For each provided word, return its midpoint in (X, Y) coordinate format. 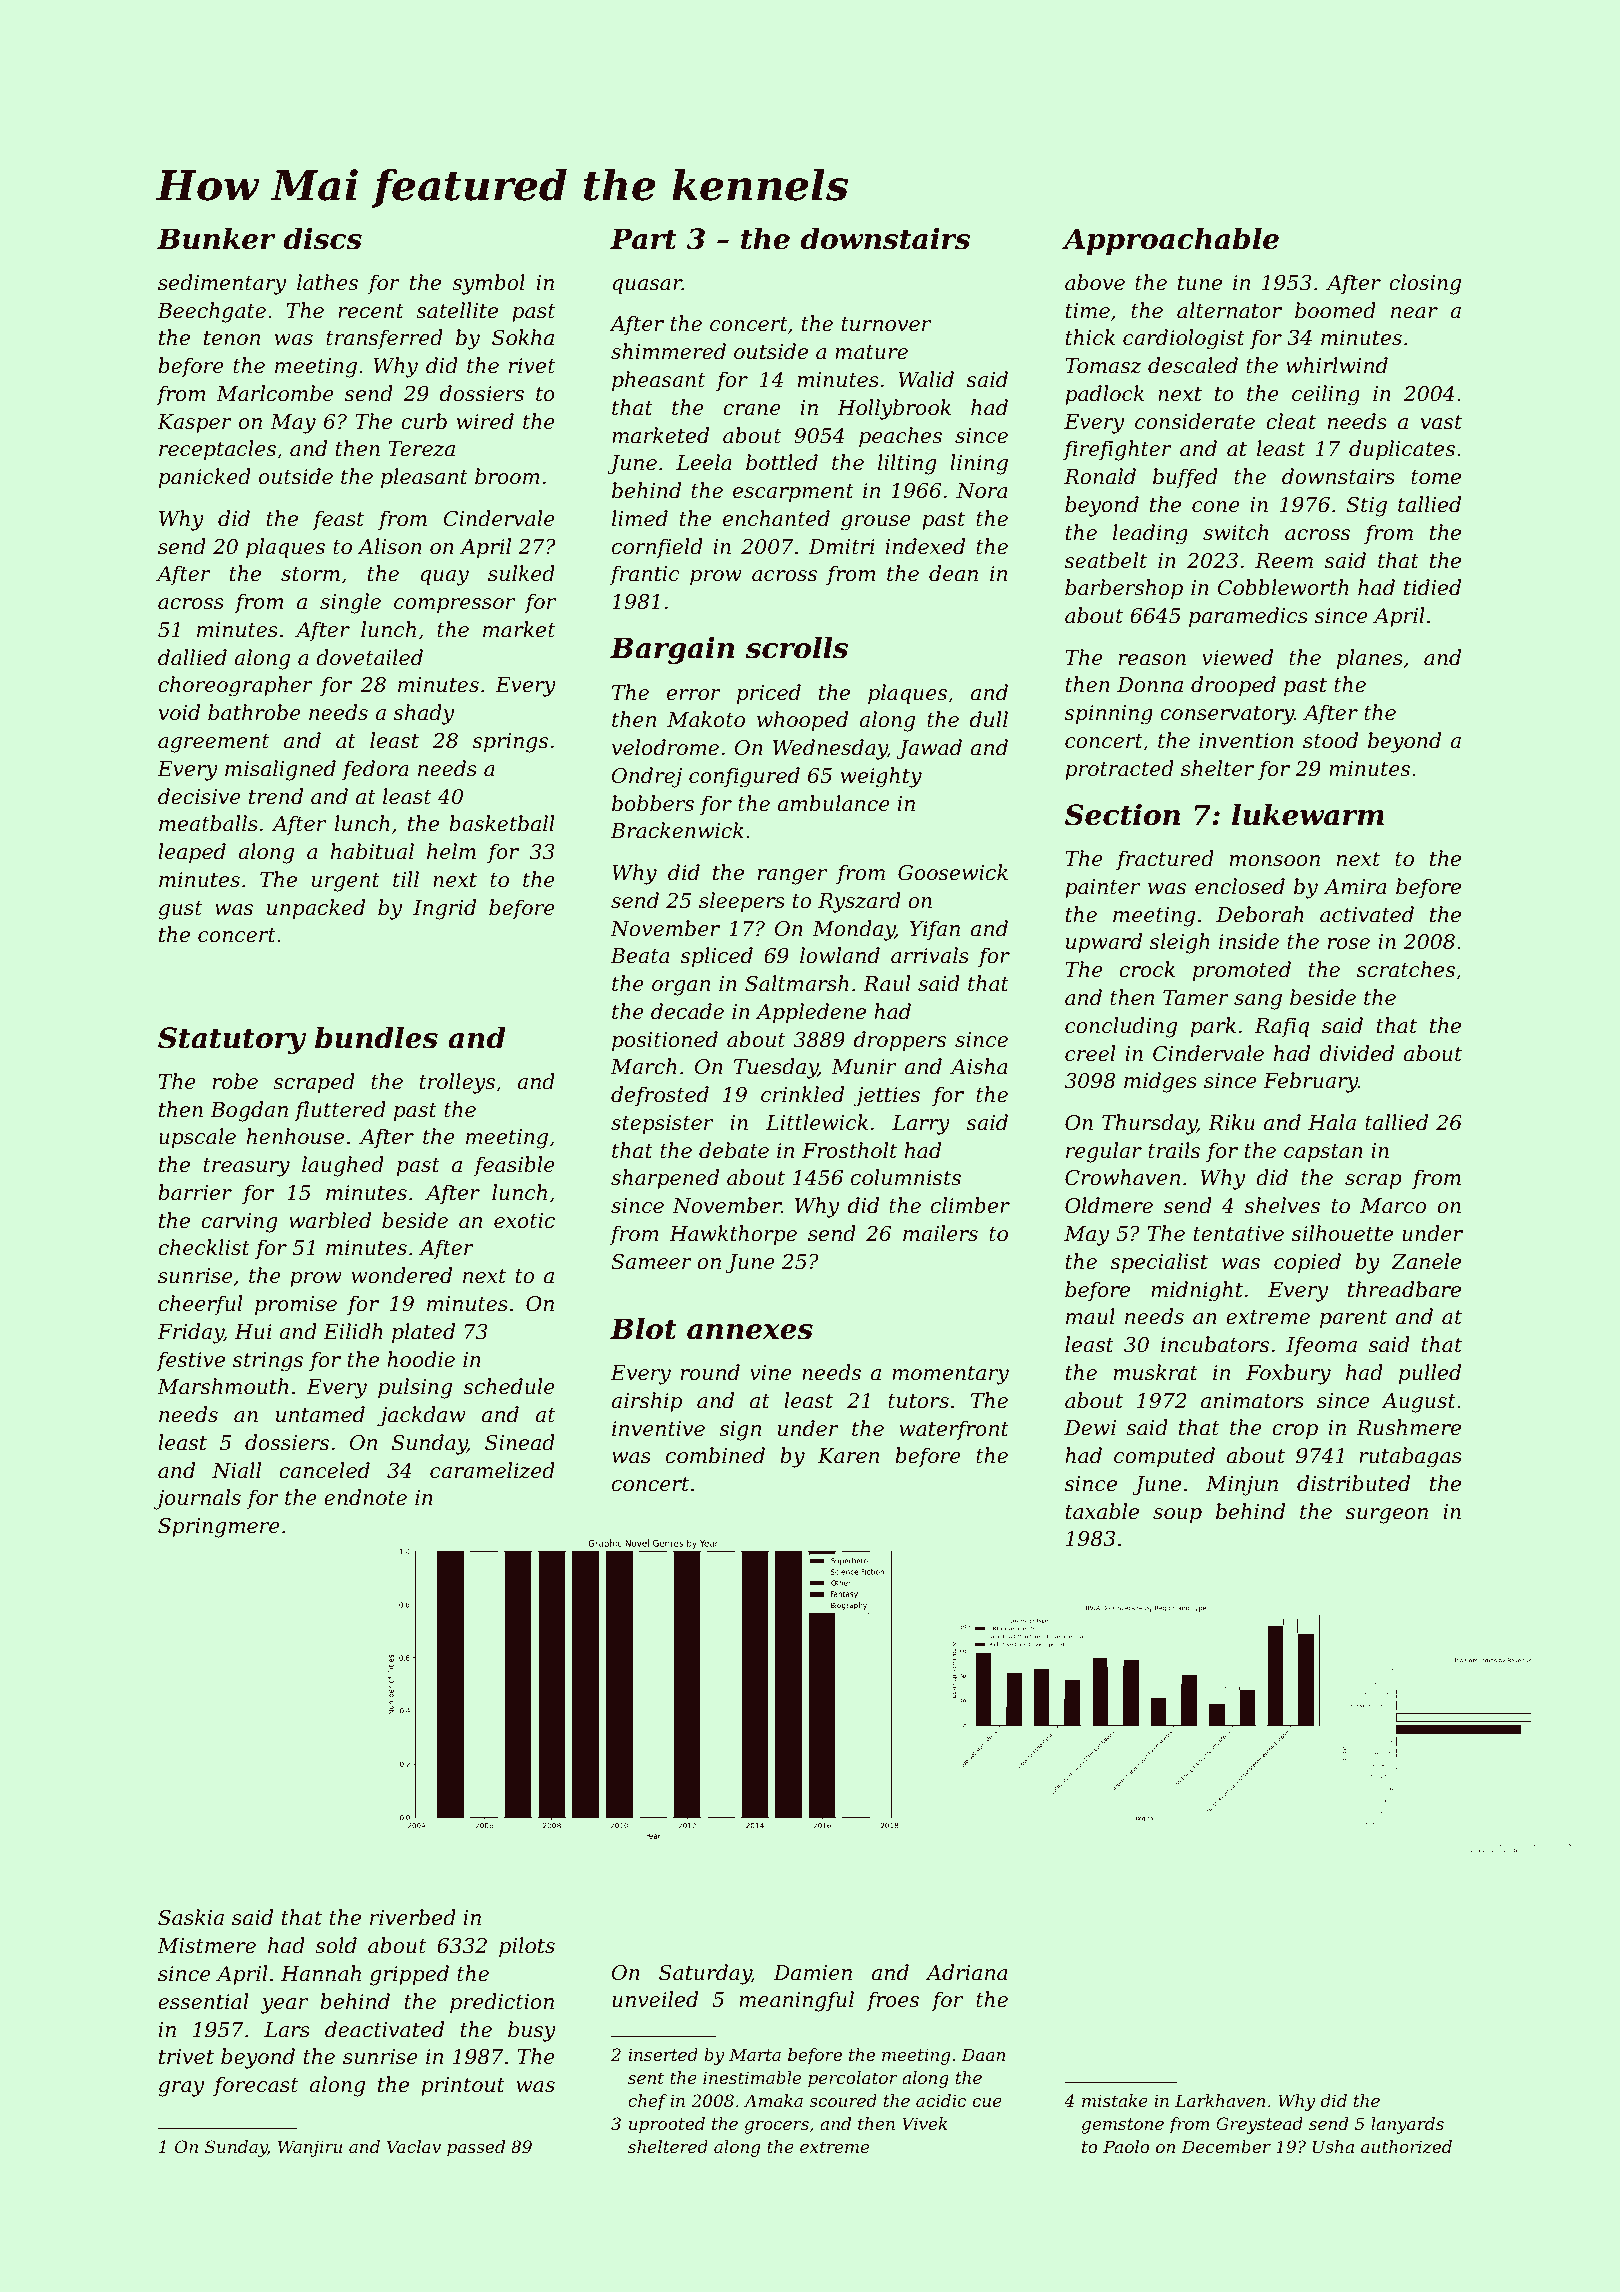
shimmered (668, 351)
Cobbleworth (1283, 587)
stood (1330, 740)
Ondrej (647, 777)
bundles (376, 1037)
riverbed (413, 1917)
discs (323, 238)
